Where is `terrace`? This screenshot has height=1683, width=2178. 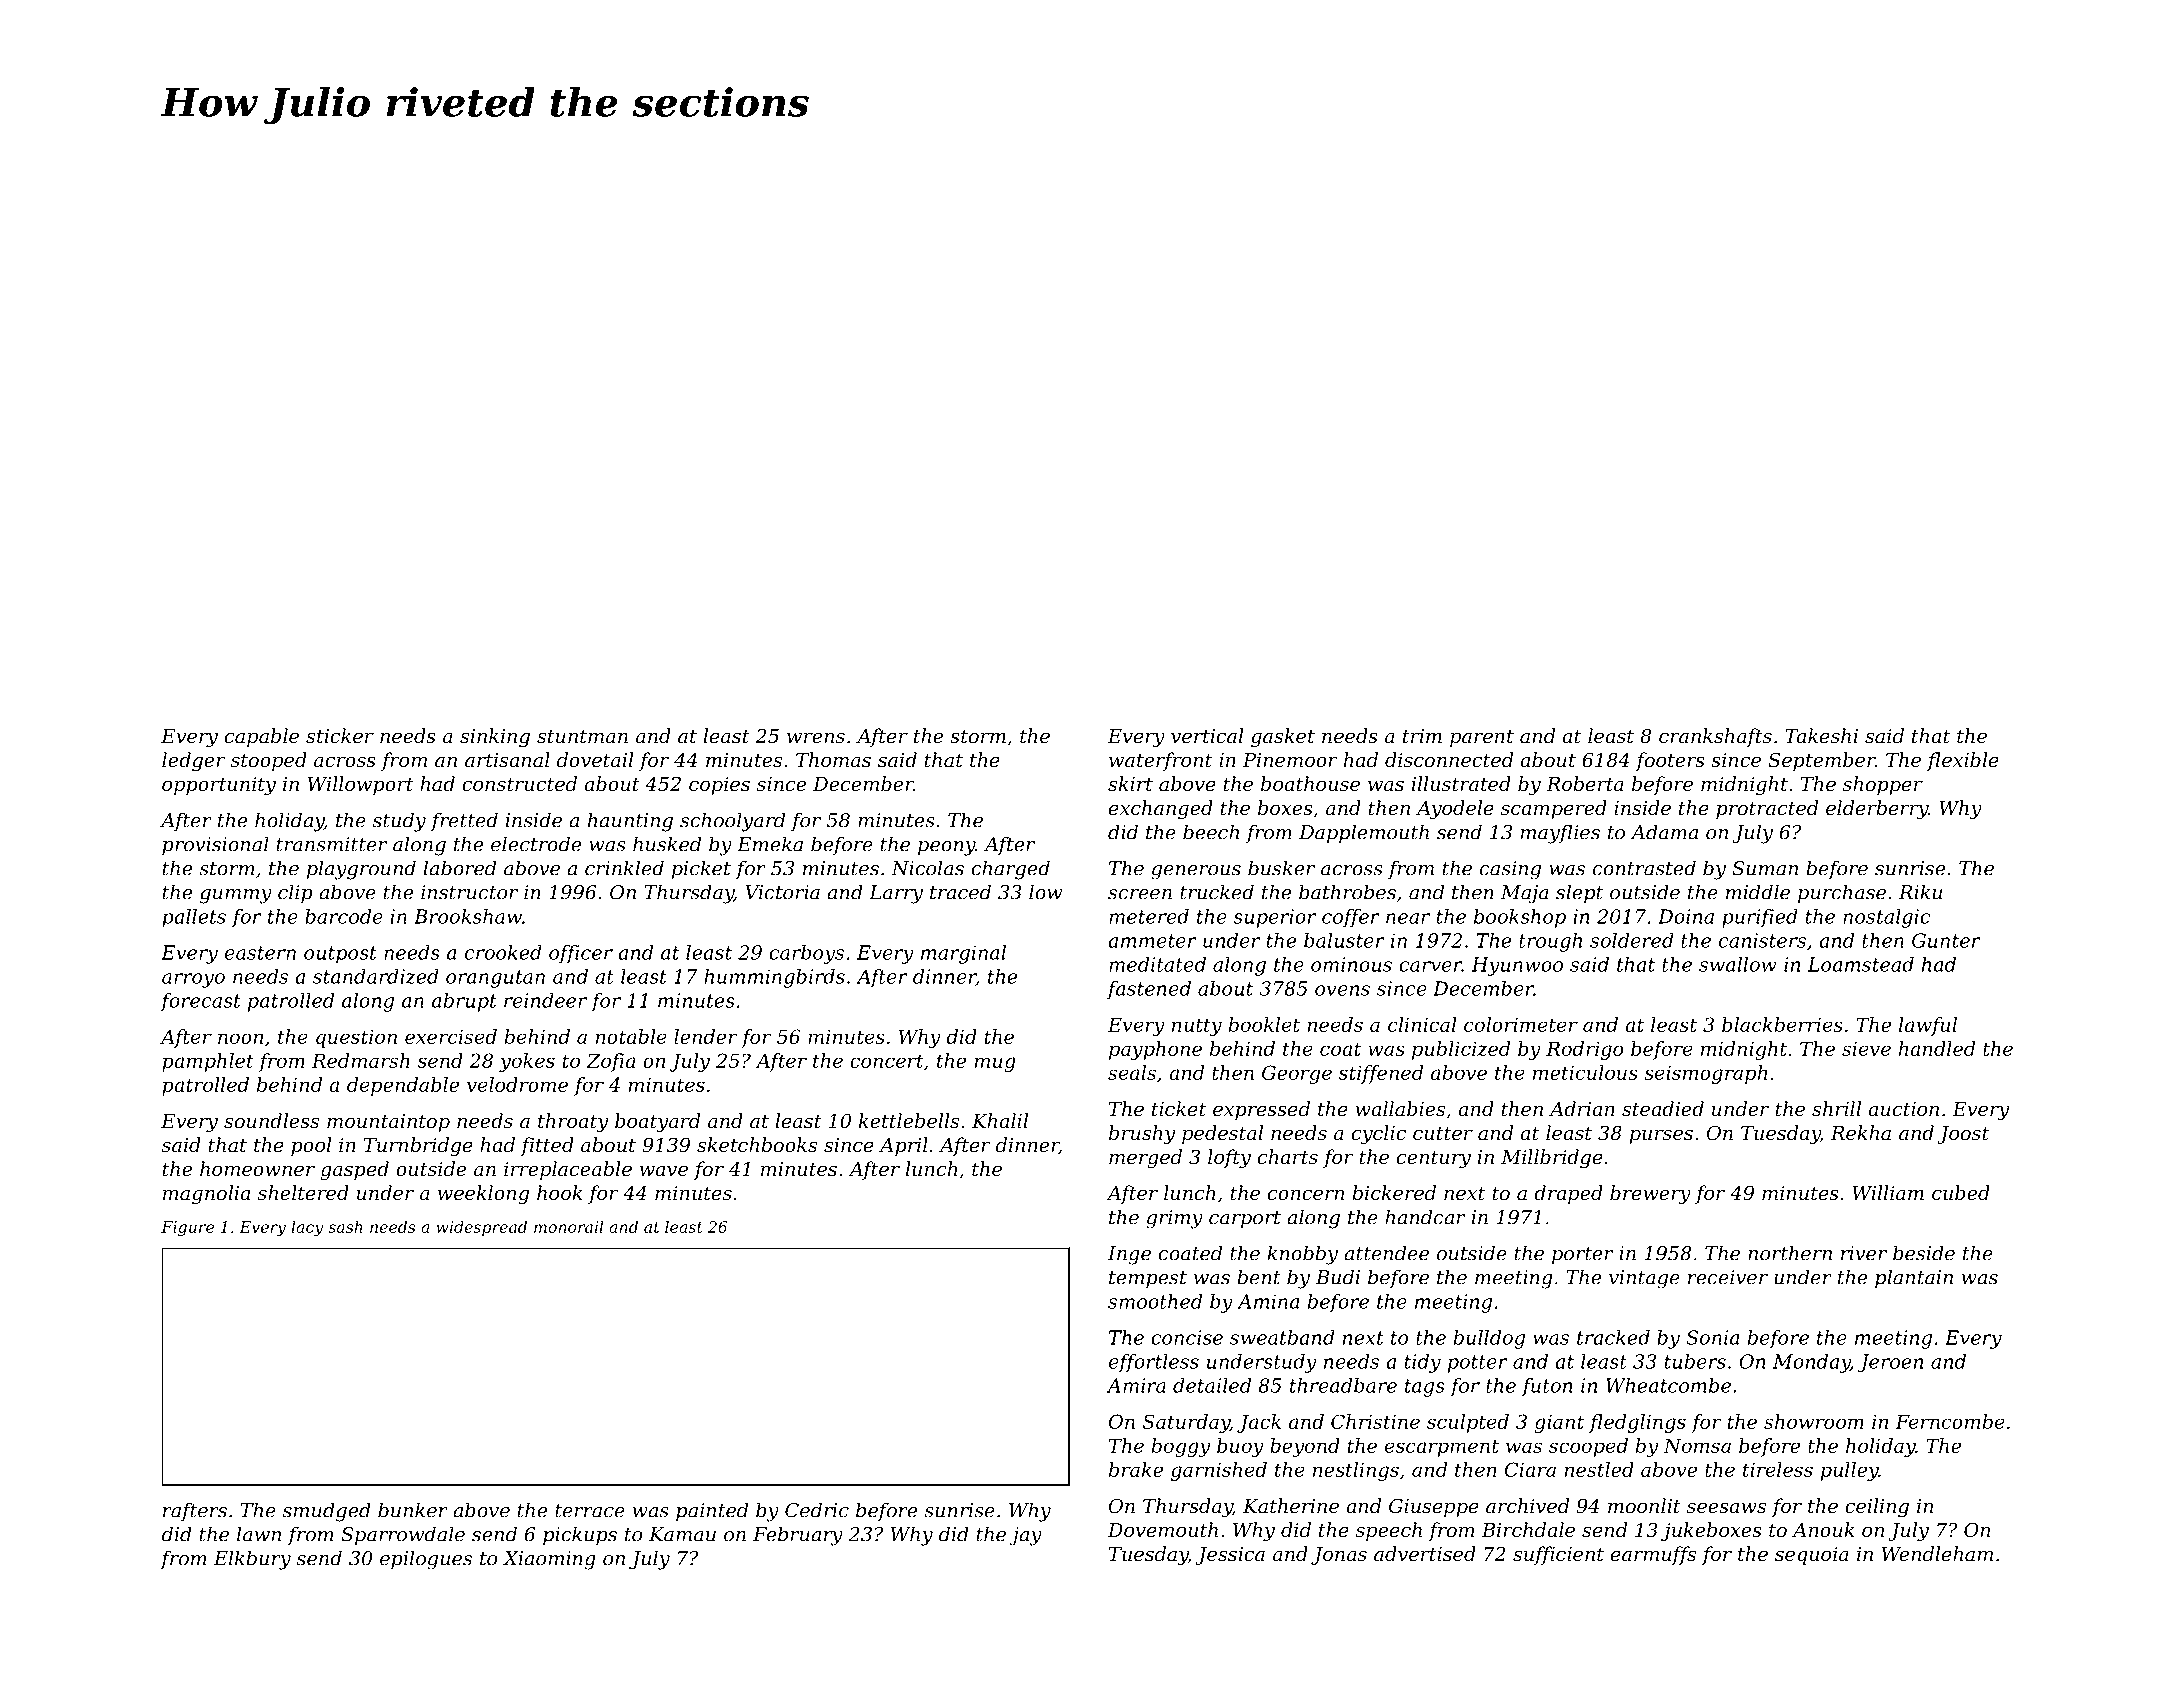
terrace is located at coordinates (590, 1511).
